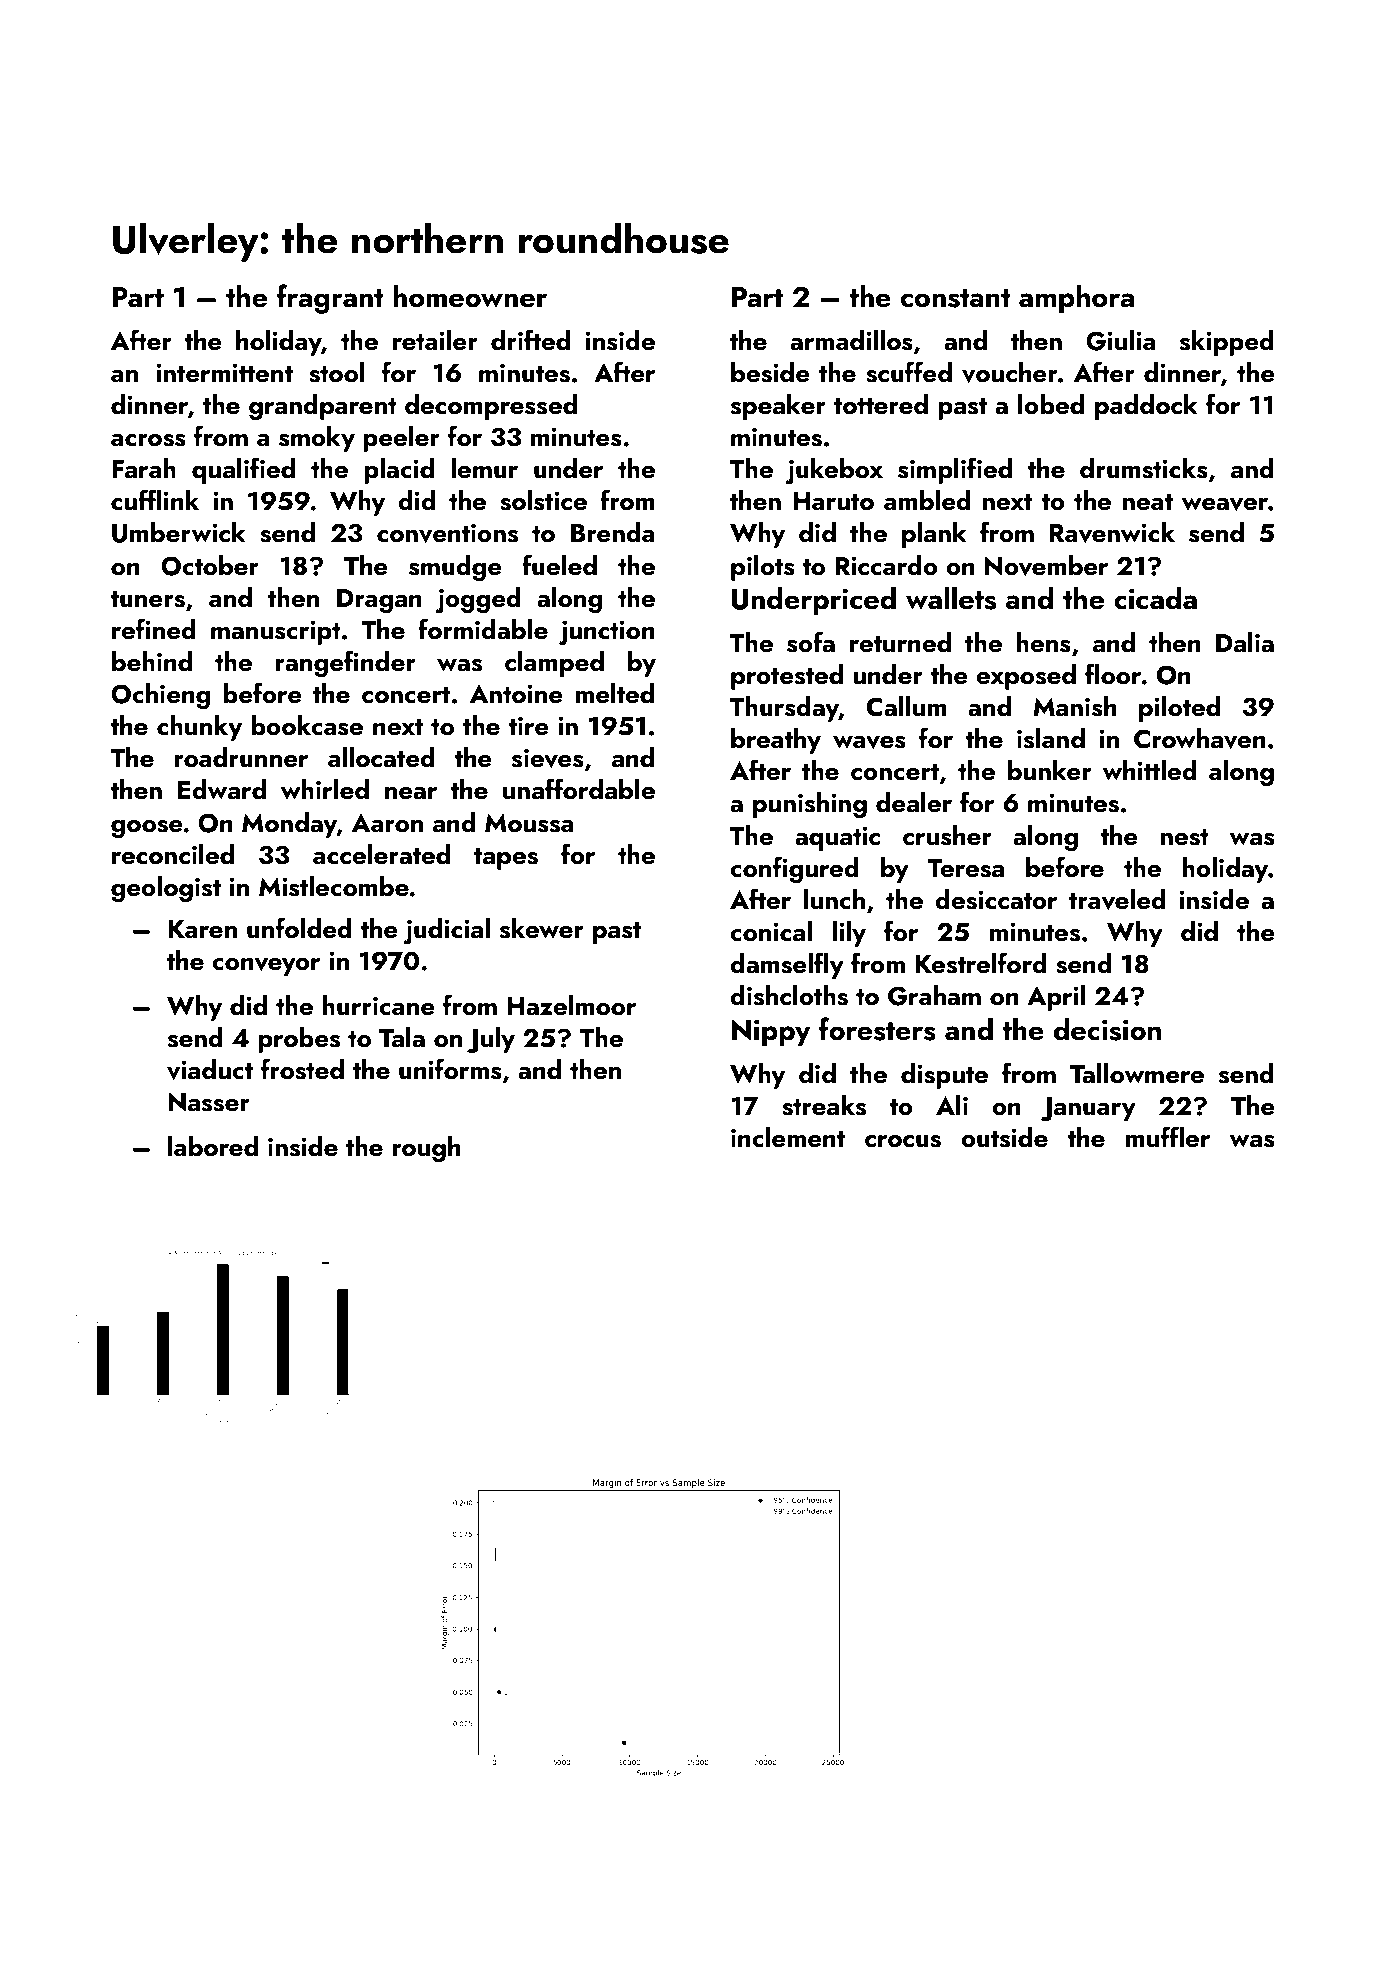 The image size is (1386, 1969). Describe the element at coordinates (1117, 899) in the screenshot. I see `traveled` at that location.
